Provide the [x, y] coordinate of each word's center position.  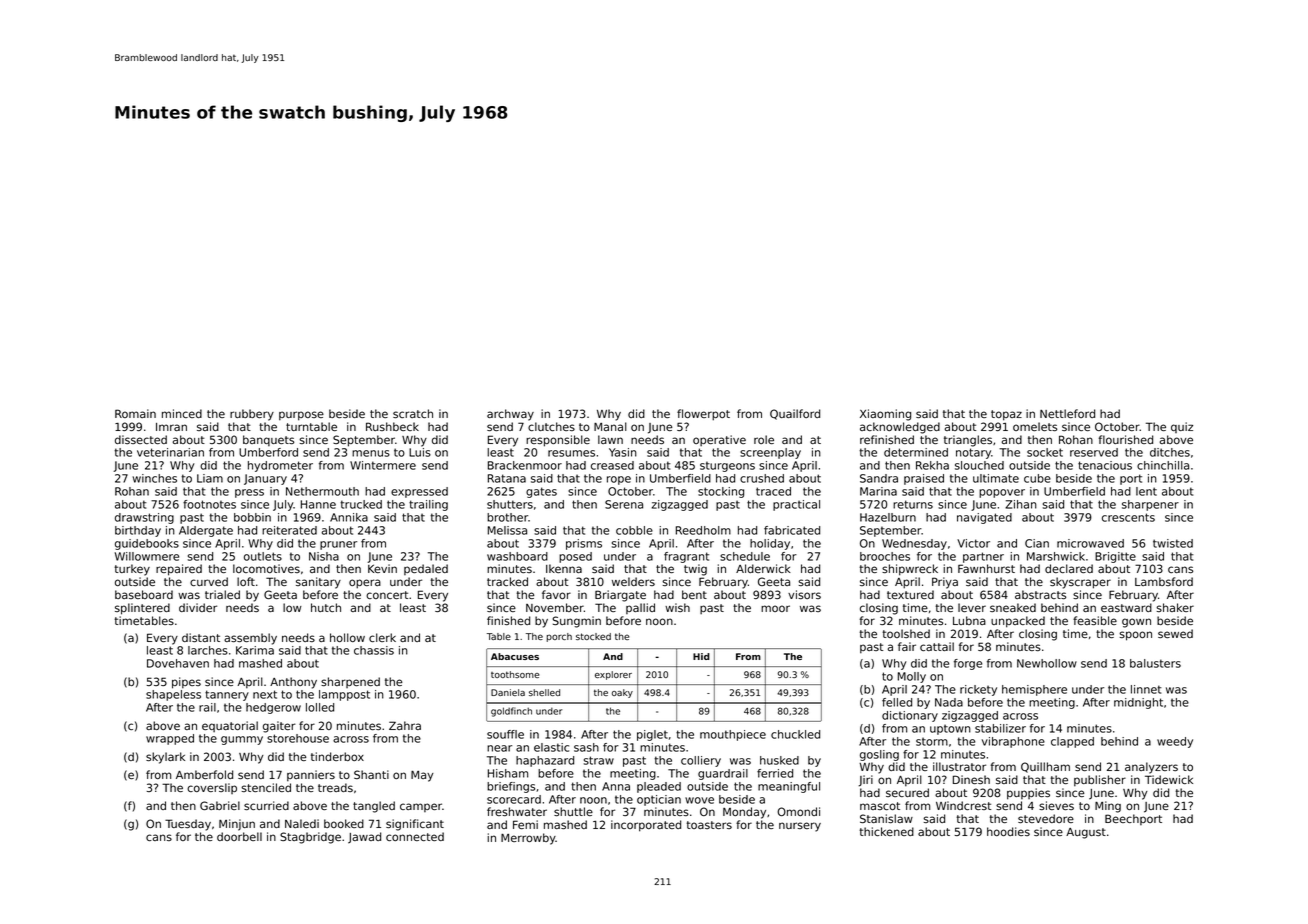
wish [677, 607]
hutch [326, 607]
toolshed [906, 633]
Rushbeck [392, 426]
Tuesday [188, 825]
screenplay [770, 453]
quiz [1182, 427]
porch [559, 637]
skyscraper [1080, 583]
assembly [250, 639]
